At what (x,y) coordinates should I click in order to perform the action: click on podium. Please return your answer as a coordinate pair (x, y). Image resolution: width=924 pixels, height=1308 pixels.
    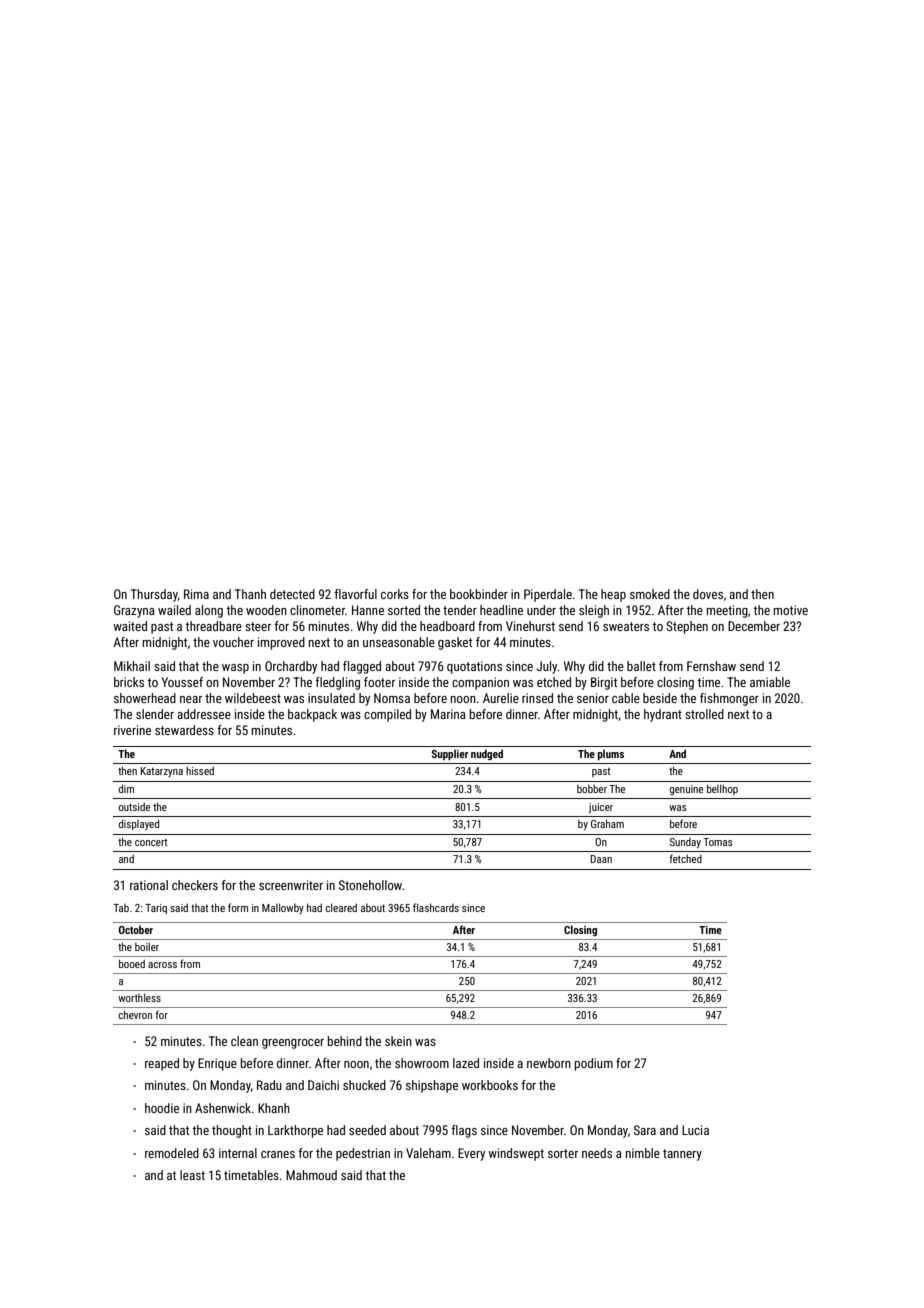
    Looking at the image, I should click on (594, 1064).
